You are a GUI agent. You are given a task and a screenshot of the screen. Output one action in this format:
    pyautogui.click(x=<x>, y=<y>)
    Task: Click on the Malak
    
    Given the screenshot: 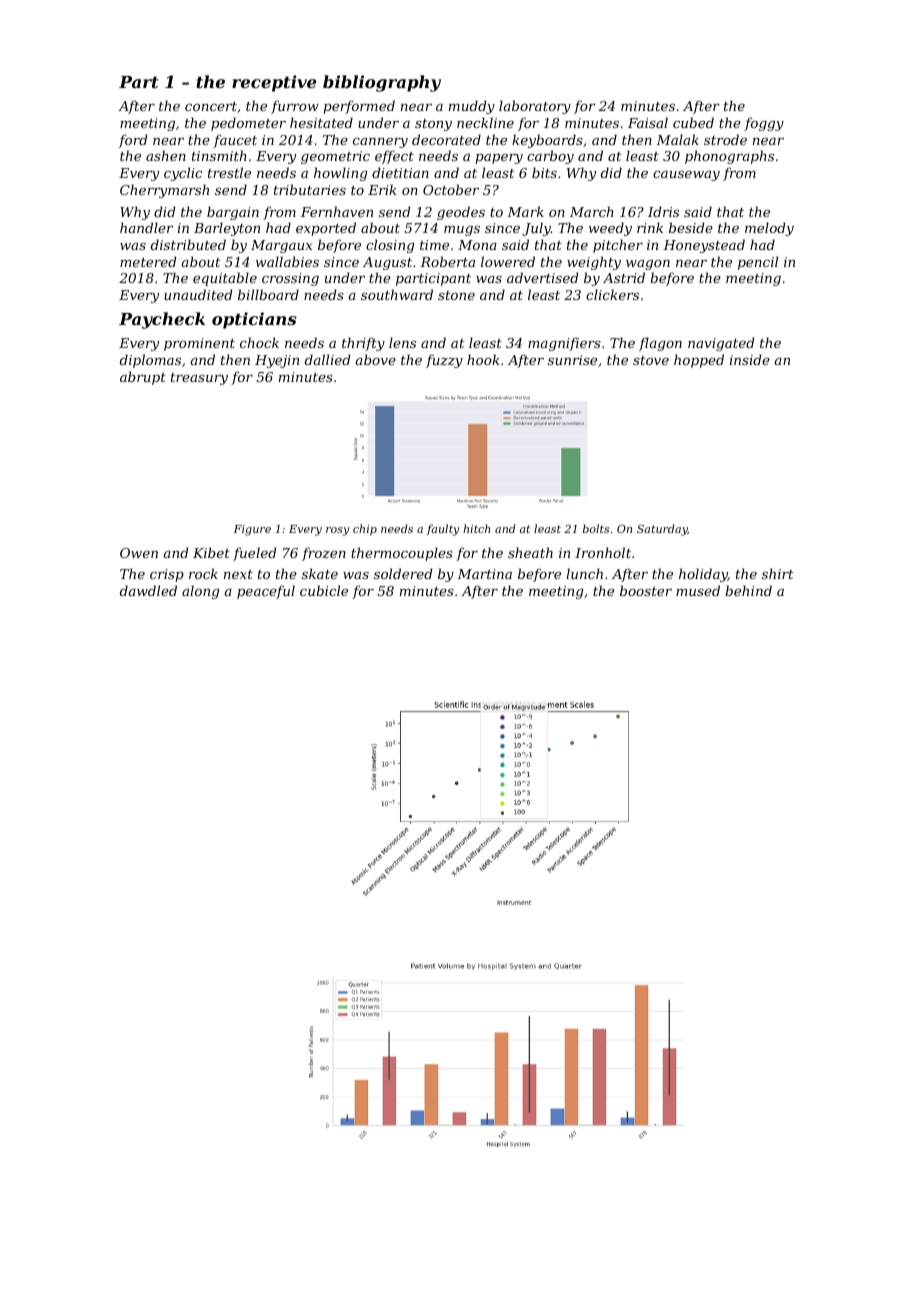 What is the action you would take?
    pyautogui.click(x=677, y=139)
